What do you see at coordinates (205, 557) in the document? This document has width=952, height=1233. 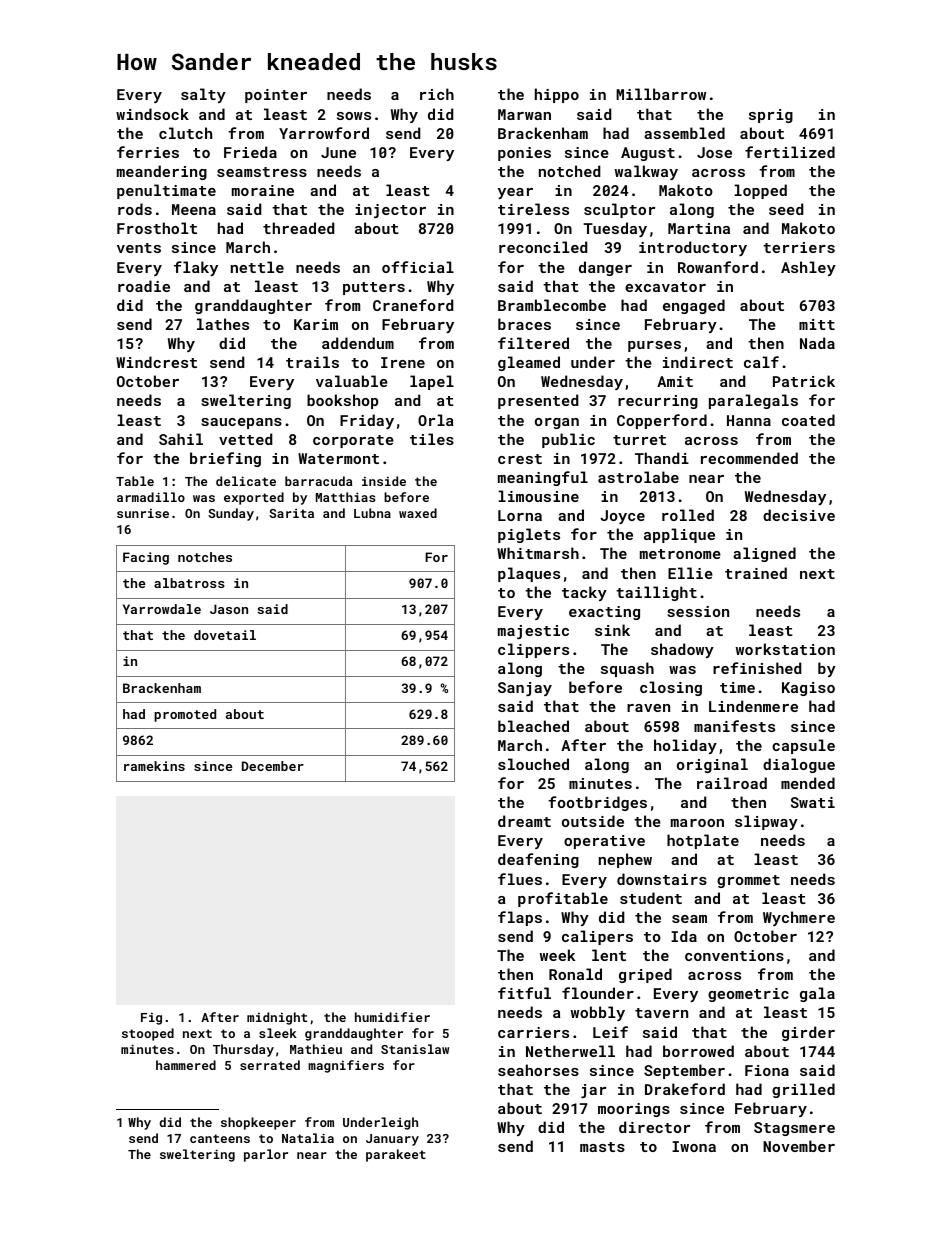 I see `notches` at bounding box center [205, 557].
